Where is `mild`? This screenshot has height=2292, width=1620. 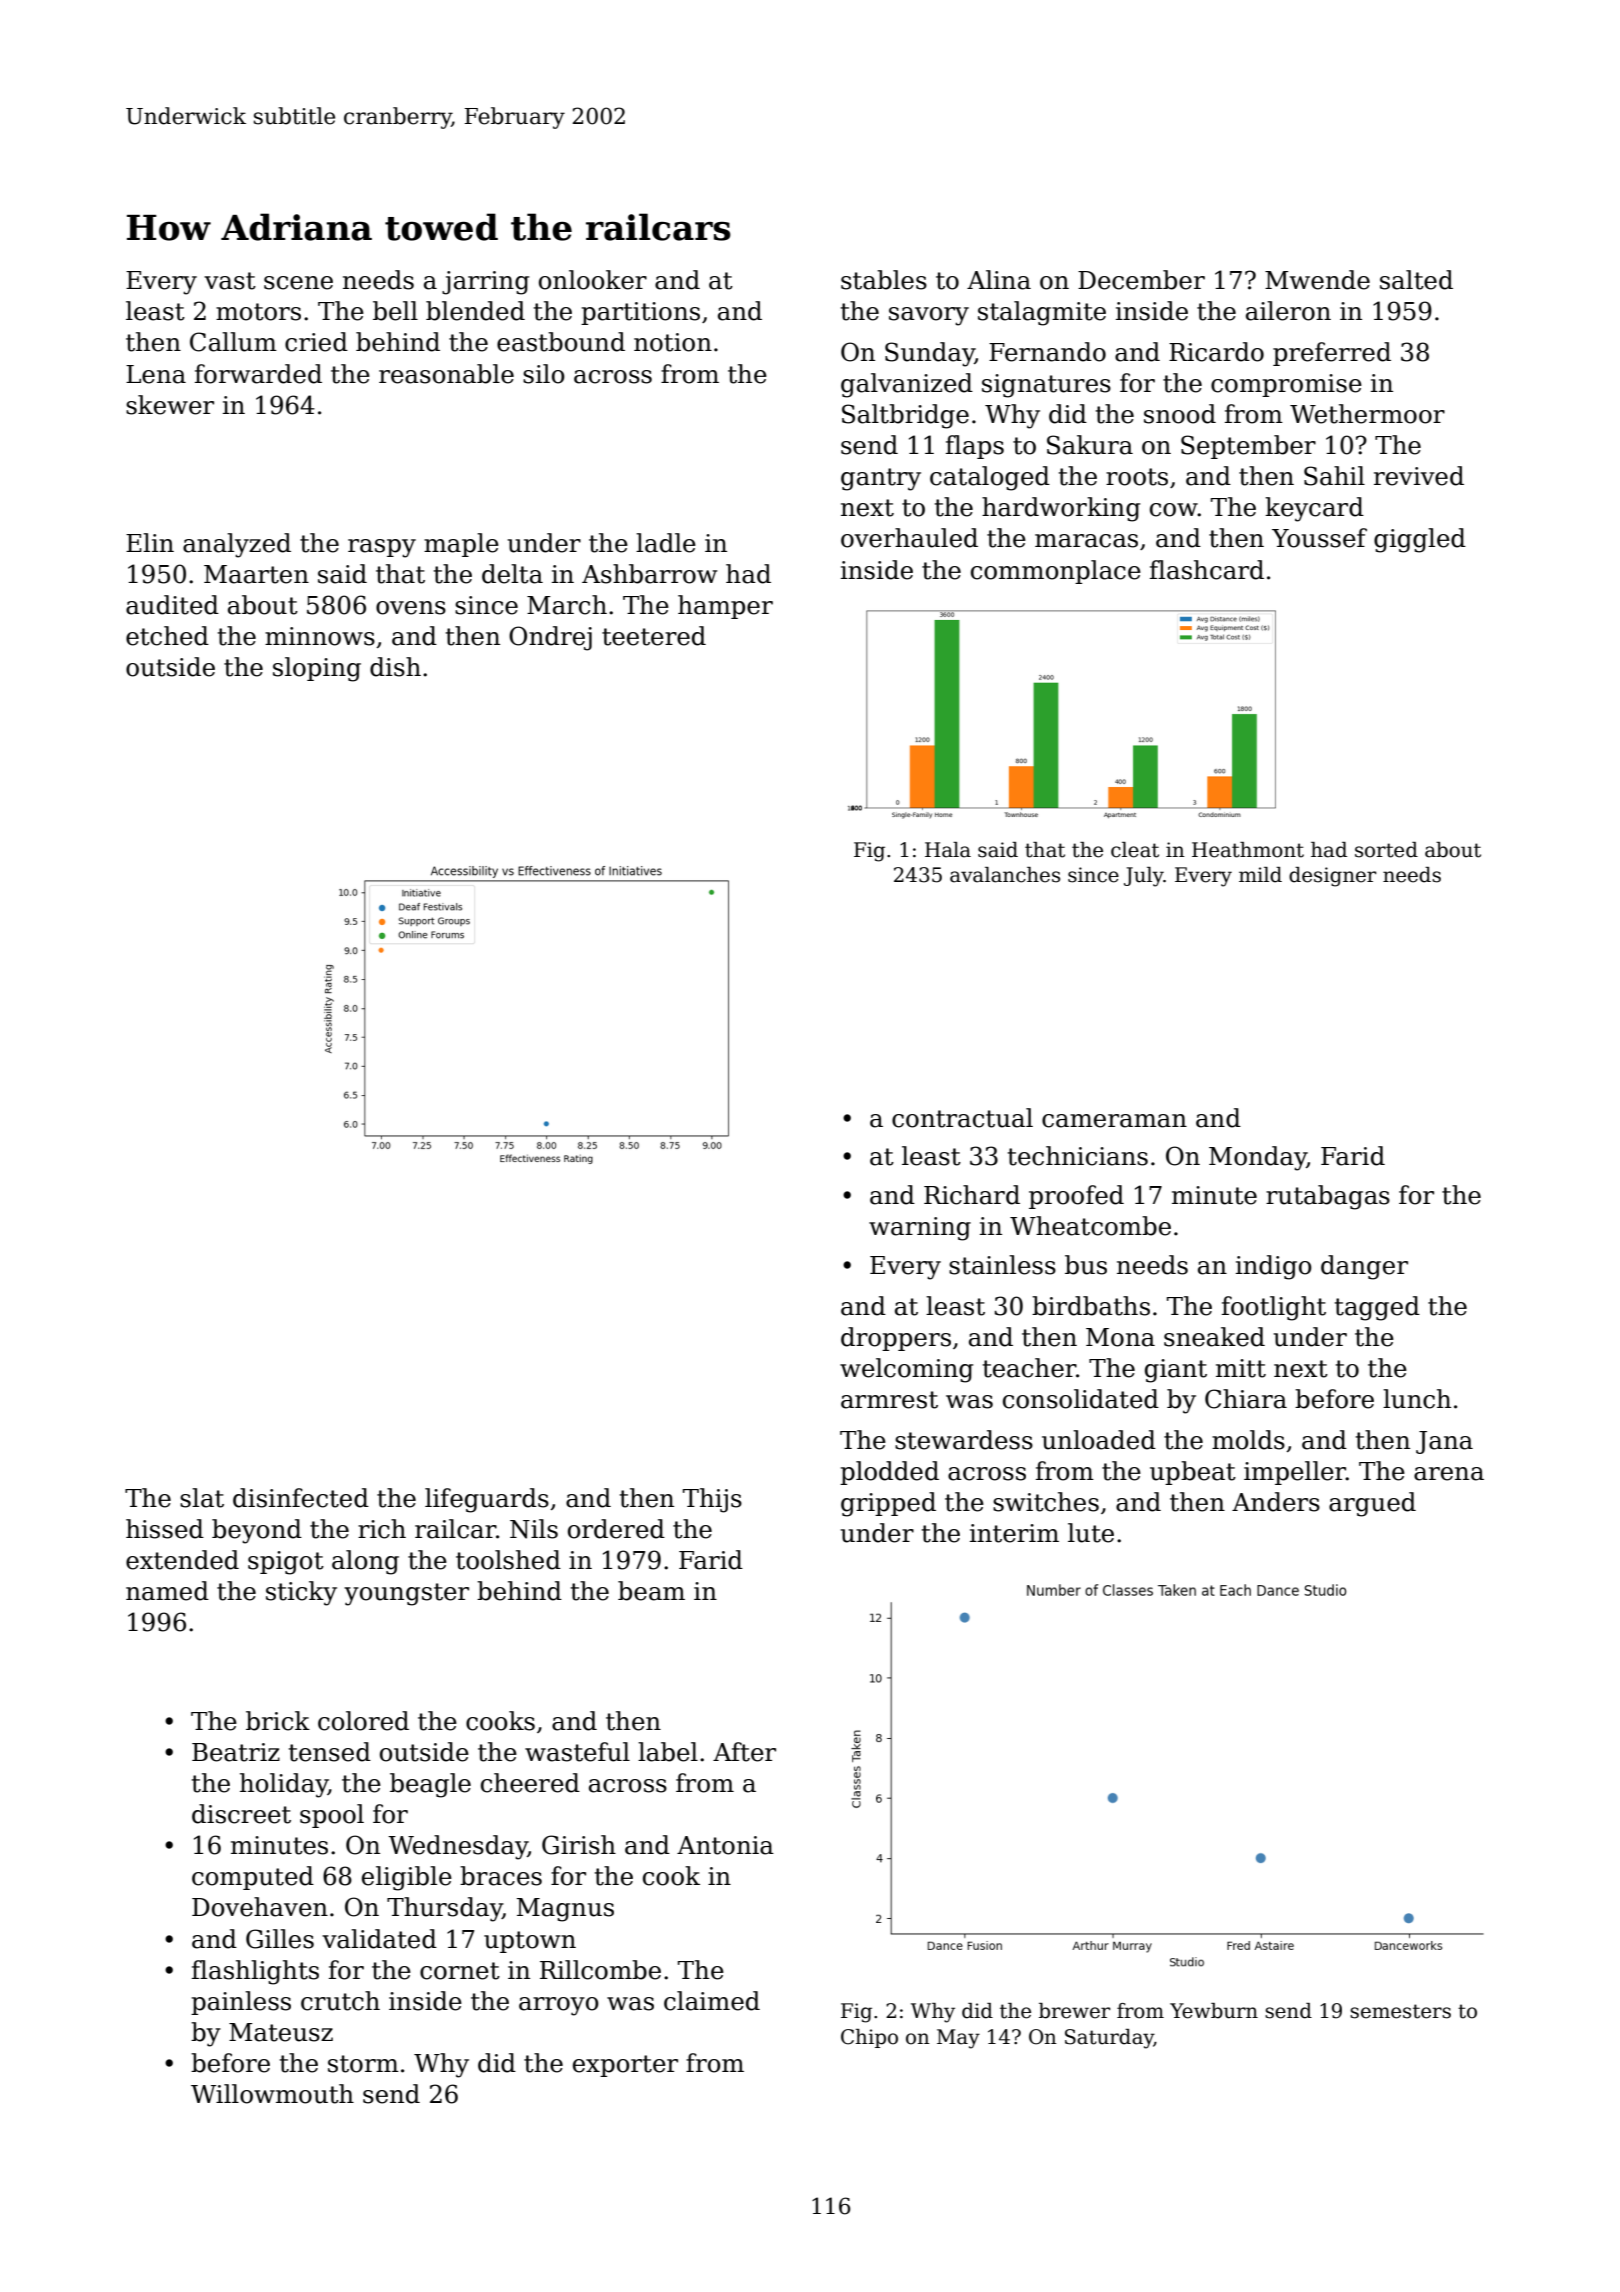
mild is located at coordinates (1260, 875).
